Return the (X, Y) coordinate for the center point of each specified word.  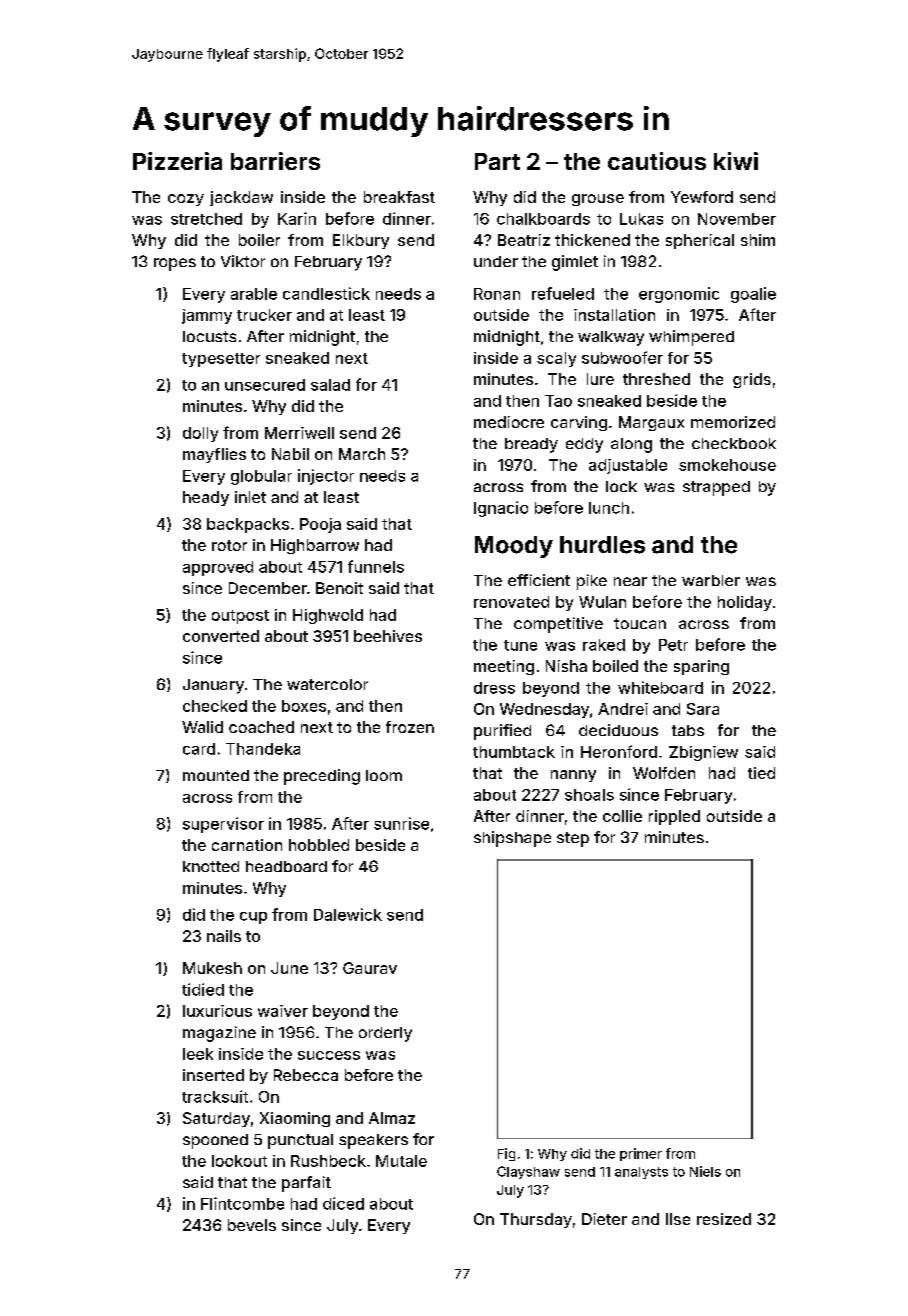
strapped (716, 488)
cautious (657, 161)
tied (761, 773)
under (496, 261)
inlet (250, 497)
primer (641, 1154)
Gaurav (370, 968)
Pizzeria (177, 161)
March (362, 454)
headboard (286, 866)
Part (497, 161)
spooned (215, 1141)
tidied (203, 989)
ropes (175, 264)
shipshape (512, 839)
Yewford (702, 197)
